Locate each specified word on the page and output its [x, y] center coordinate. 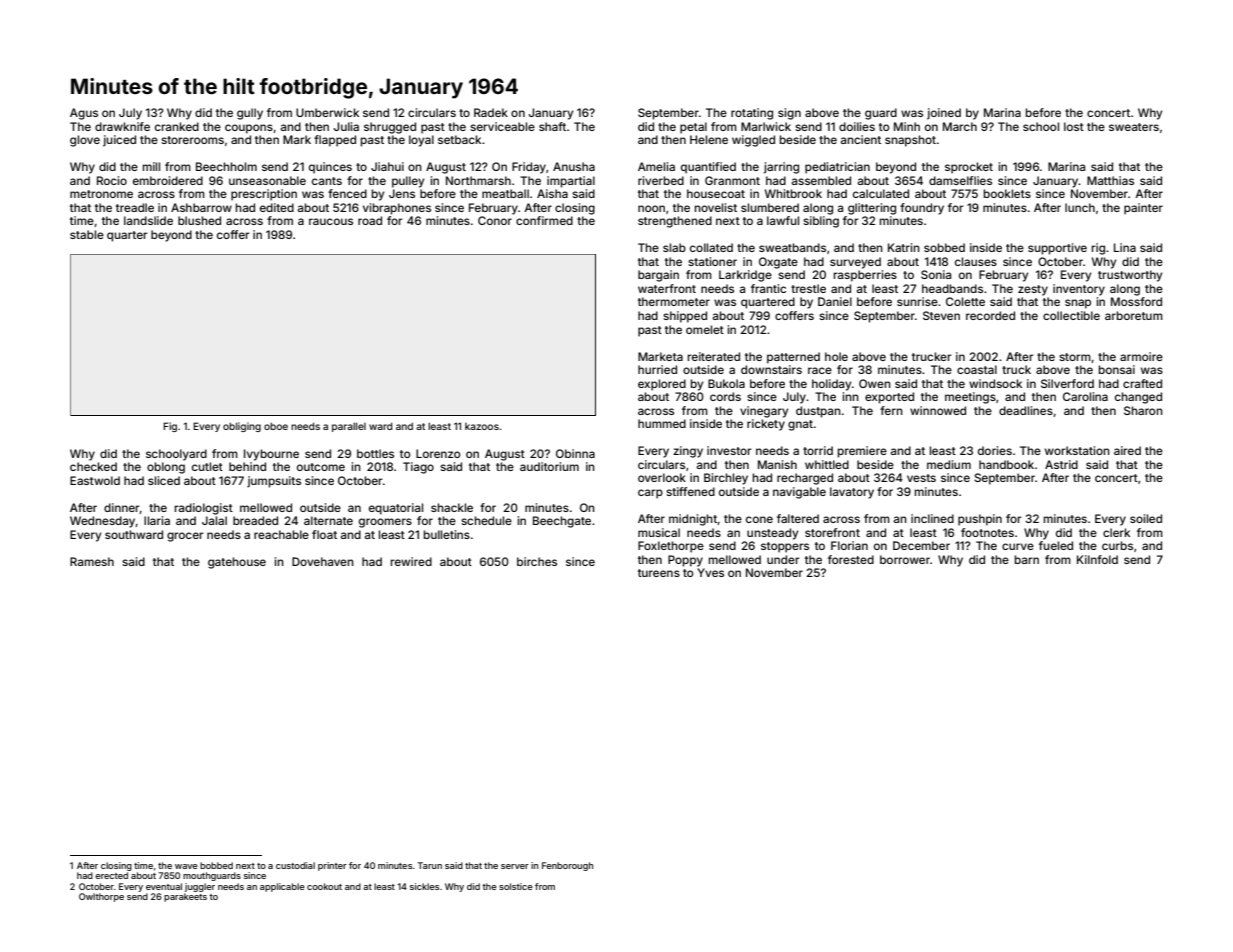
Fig [170, 427]
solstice [516, 886]
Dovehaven [323, 561]
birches [537, 561]
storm [1075, 357]
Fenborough [567, 866]
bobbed [216, 865]
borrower [905, 559]
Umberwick [327, 112]
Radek [491, 112]
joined [944, 114]
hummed [662, 423]
